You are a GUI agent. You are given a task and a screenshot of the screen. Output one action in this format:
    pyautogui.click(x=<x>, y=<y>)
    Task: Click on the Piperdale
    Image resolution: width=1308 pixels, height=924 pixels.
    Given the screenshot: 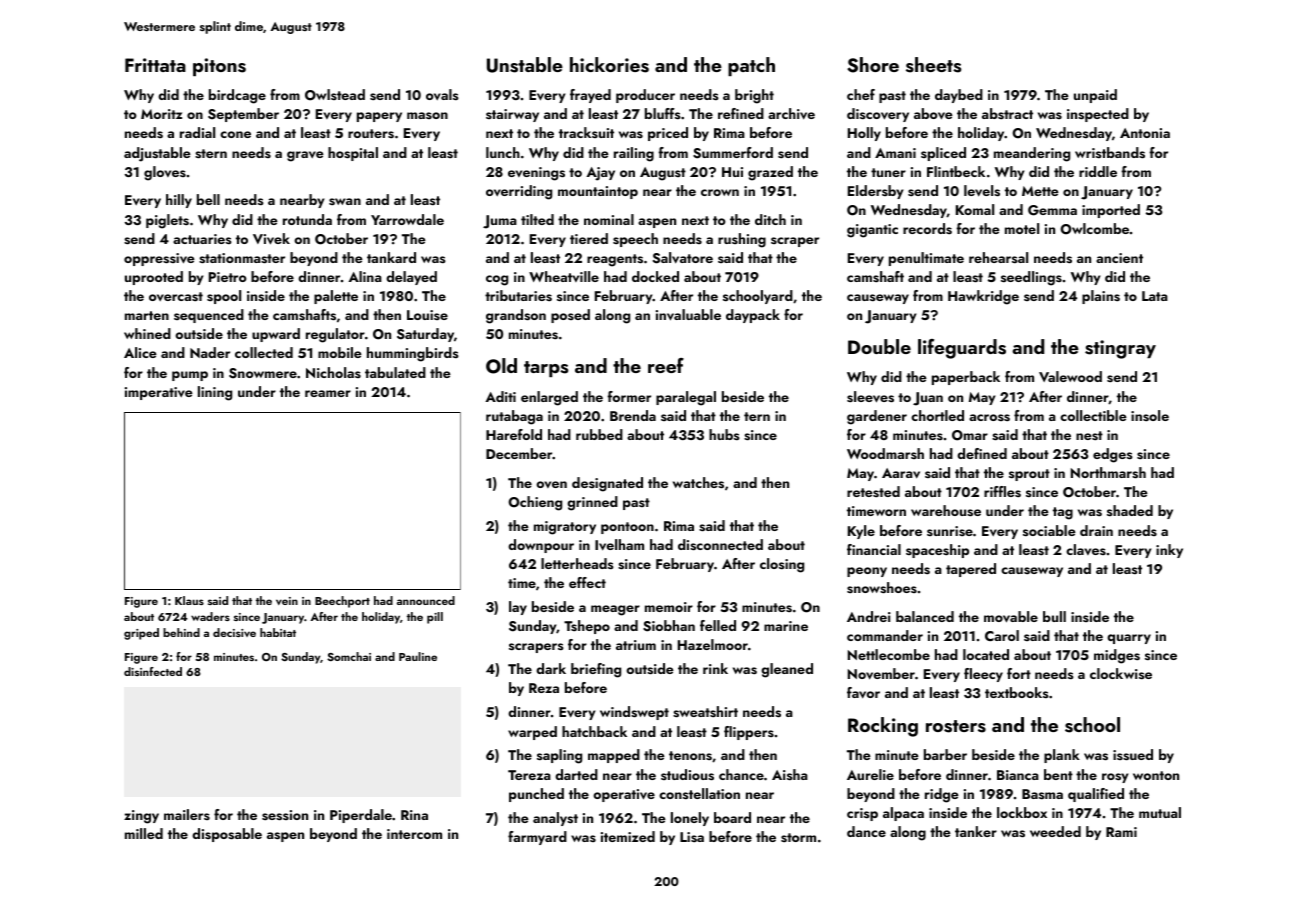 What is the action you would take?
    pyautogui.click(x=361, y=816)
